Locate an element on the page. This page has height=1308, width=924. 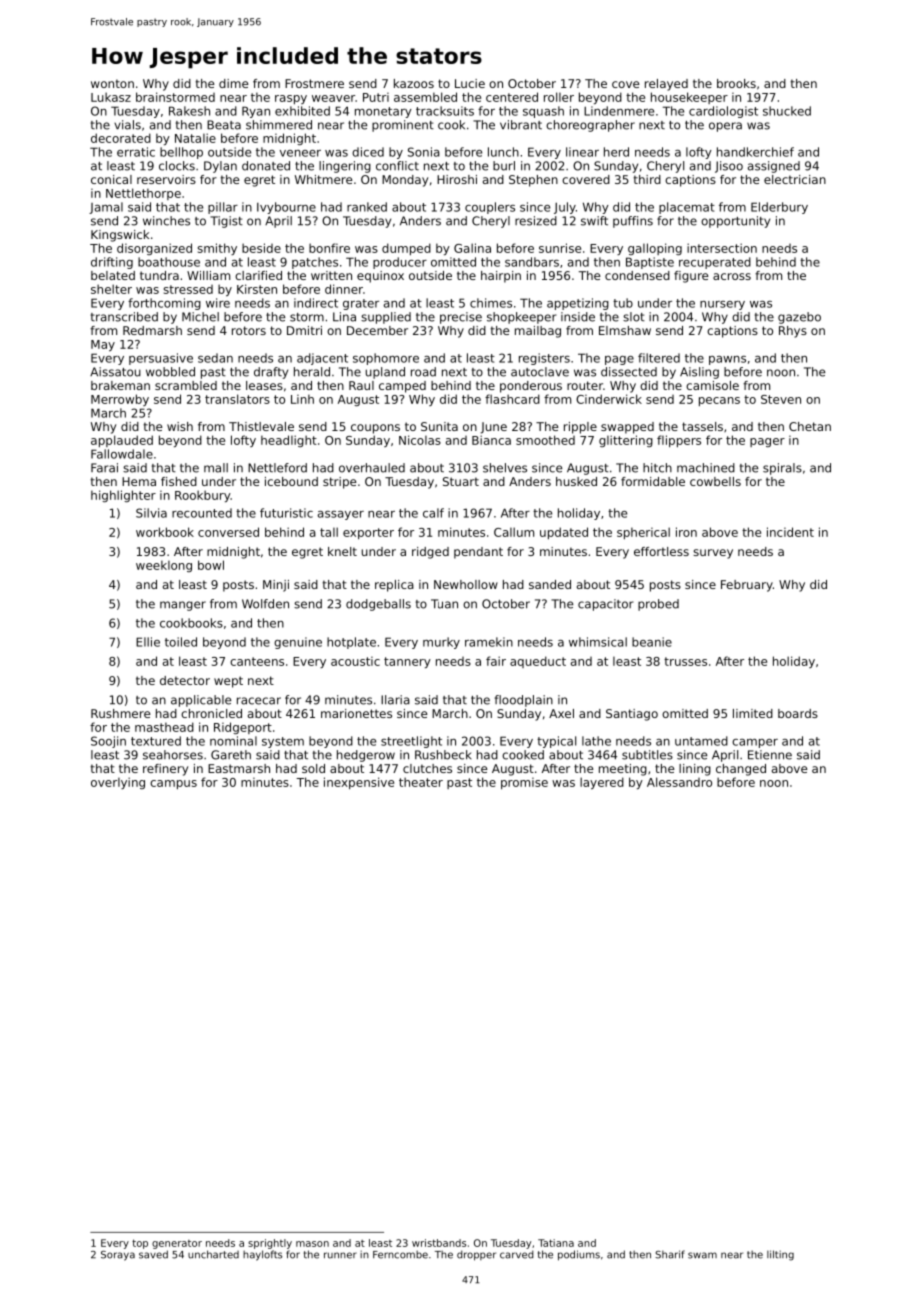
boards is located at coordinates (798, 713).
